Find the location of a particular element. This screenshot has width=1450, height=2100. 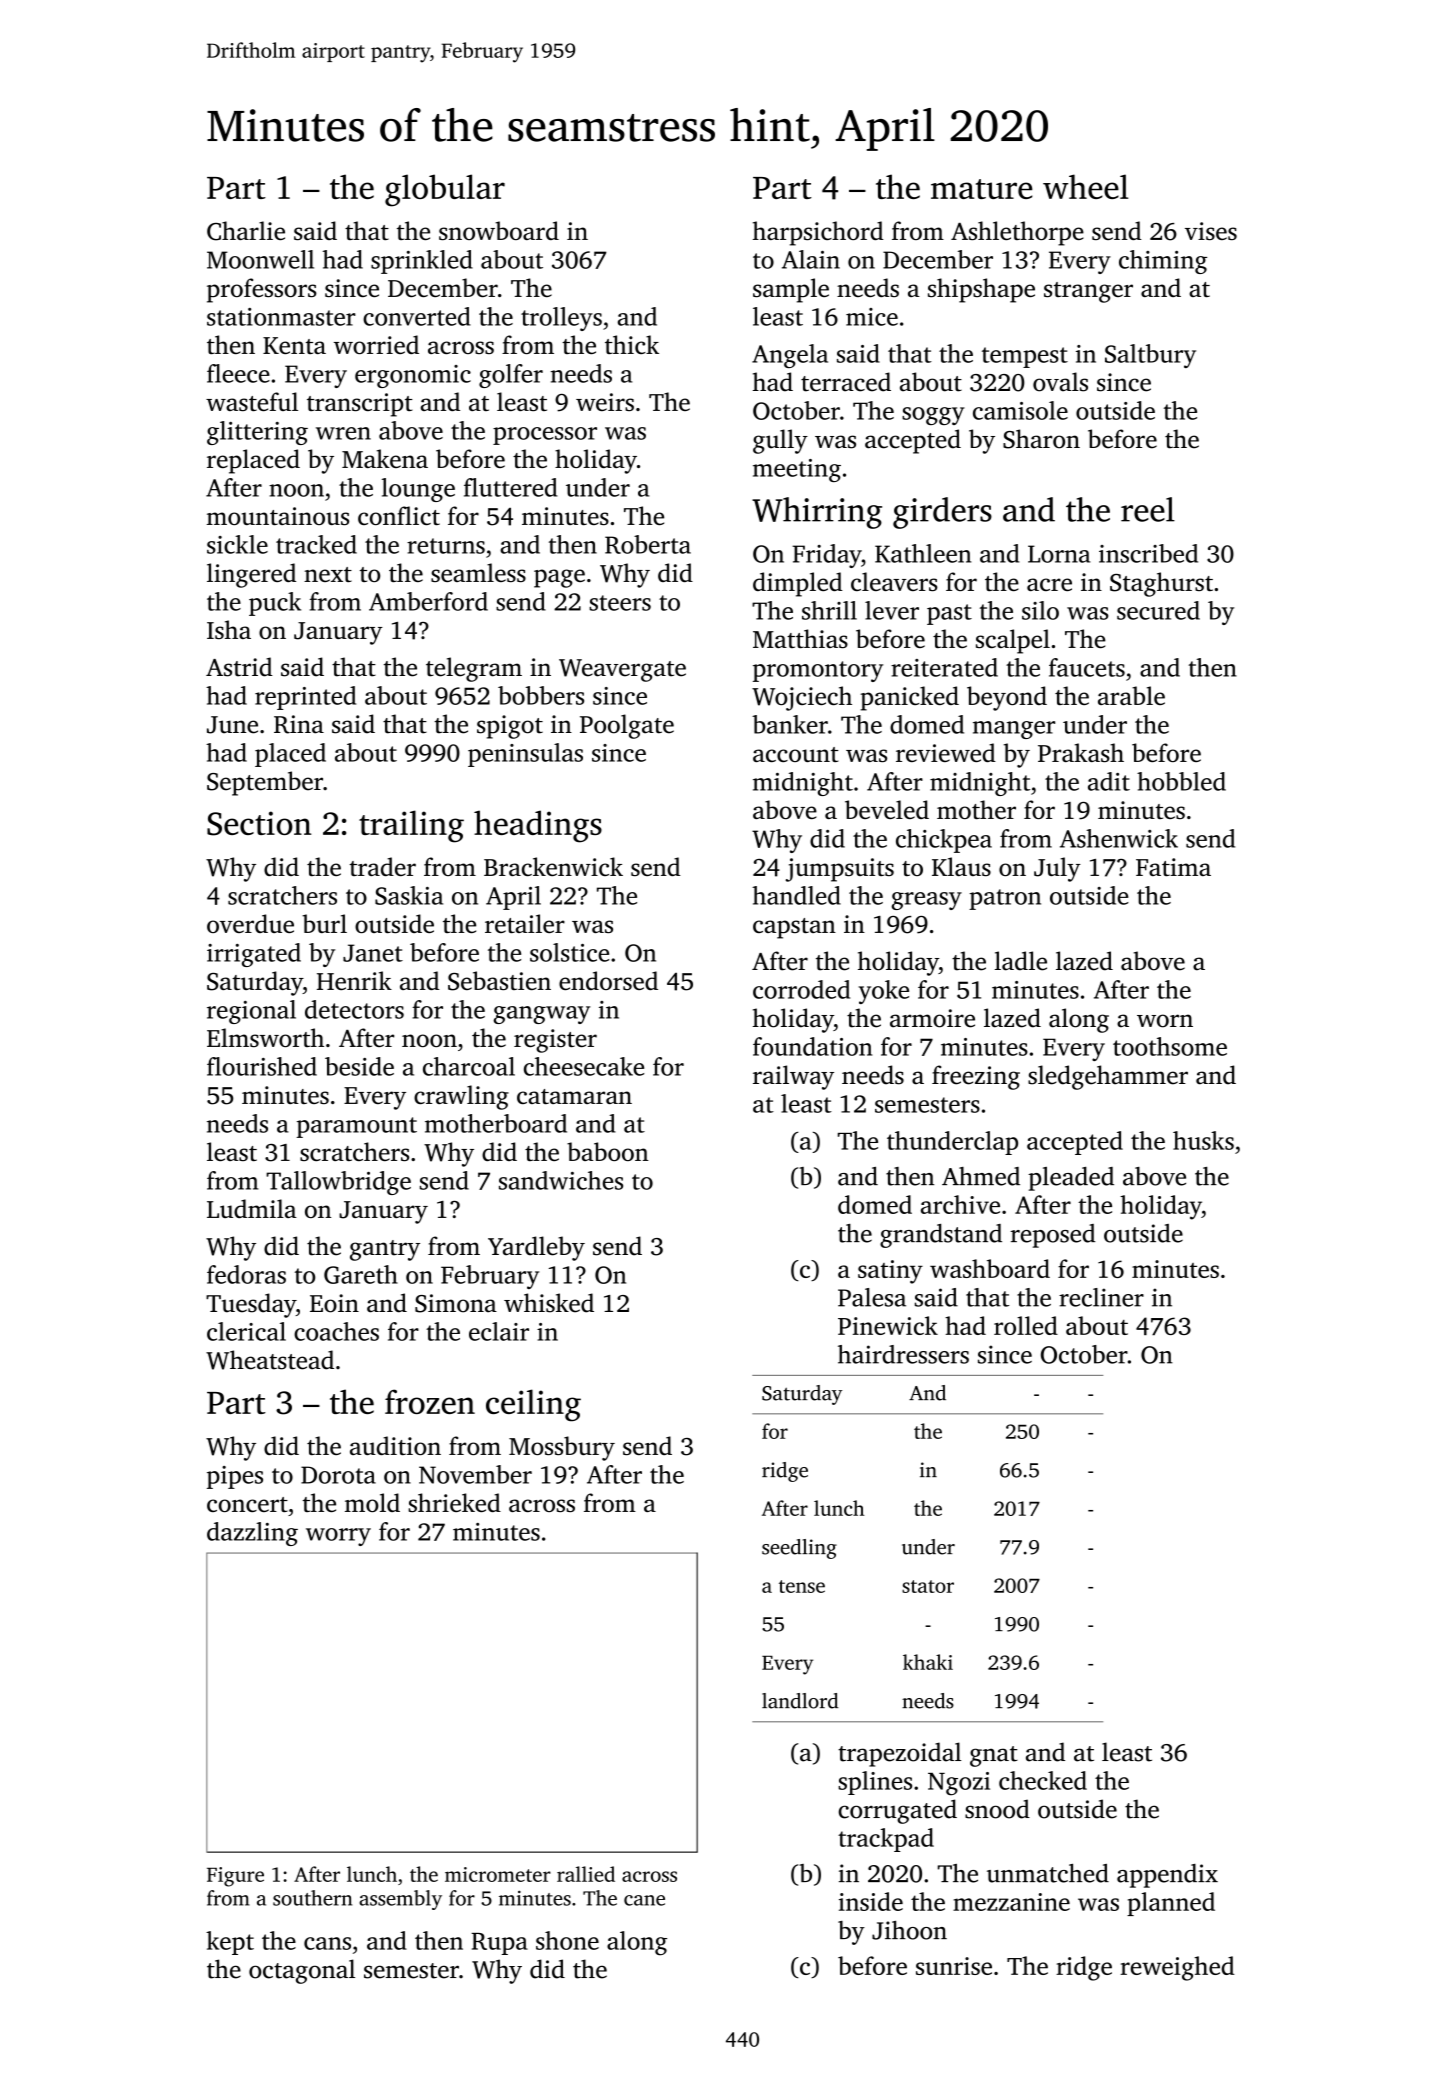

Rupa is located at coordinates (499, 1944).
